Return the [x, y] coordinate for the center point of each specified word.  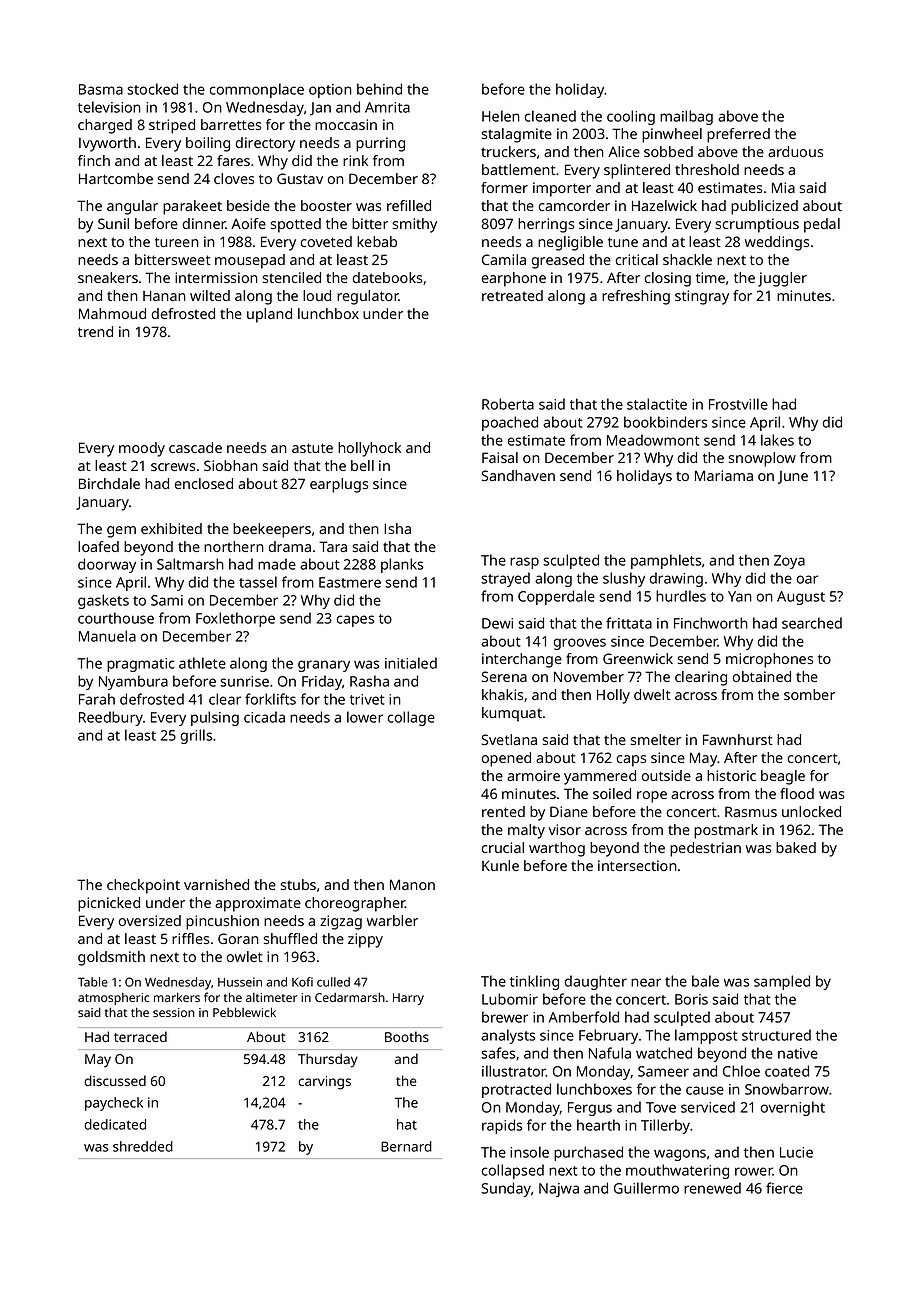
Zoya [789, 562]
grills [196, 736]
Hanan [164, 295]
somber [809, 694]
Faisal [500, 457]
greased [558, 261]
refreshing [636, 297]
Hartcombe [116, 178]
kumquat [512, 714]
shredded [143, 1146]
